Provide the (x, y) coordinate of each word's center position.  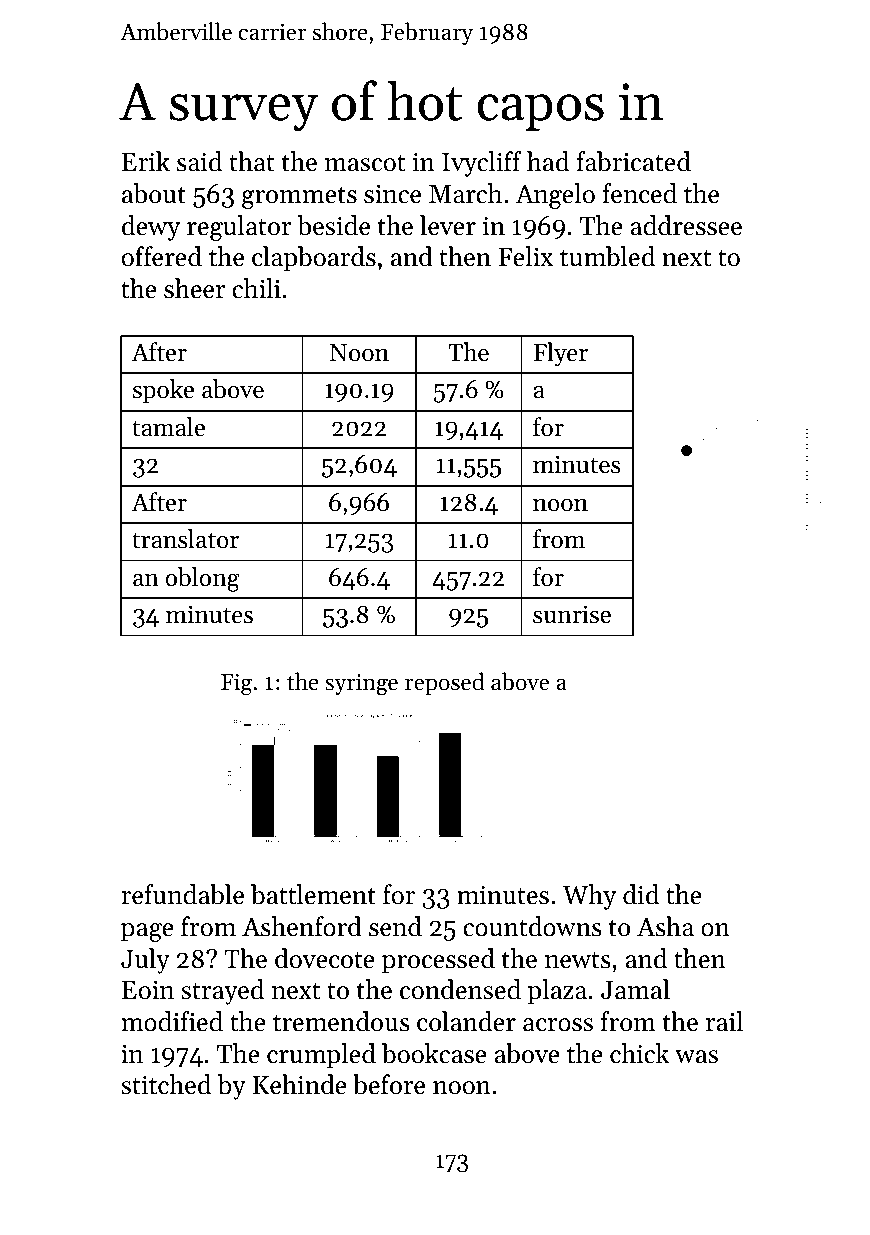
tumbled (607, 256)
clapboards (314, 259)
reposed (444, 683)
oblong (202, 579)
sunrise (572, 614)
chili (256, 288)
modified (172, 1021)
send (395, 926)
